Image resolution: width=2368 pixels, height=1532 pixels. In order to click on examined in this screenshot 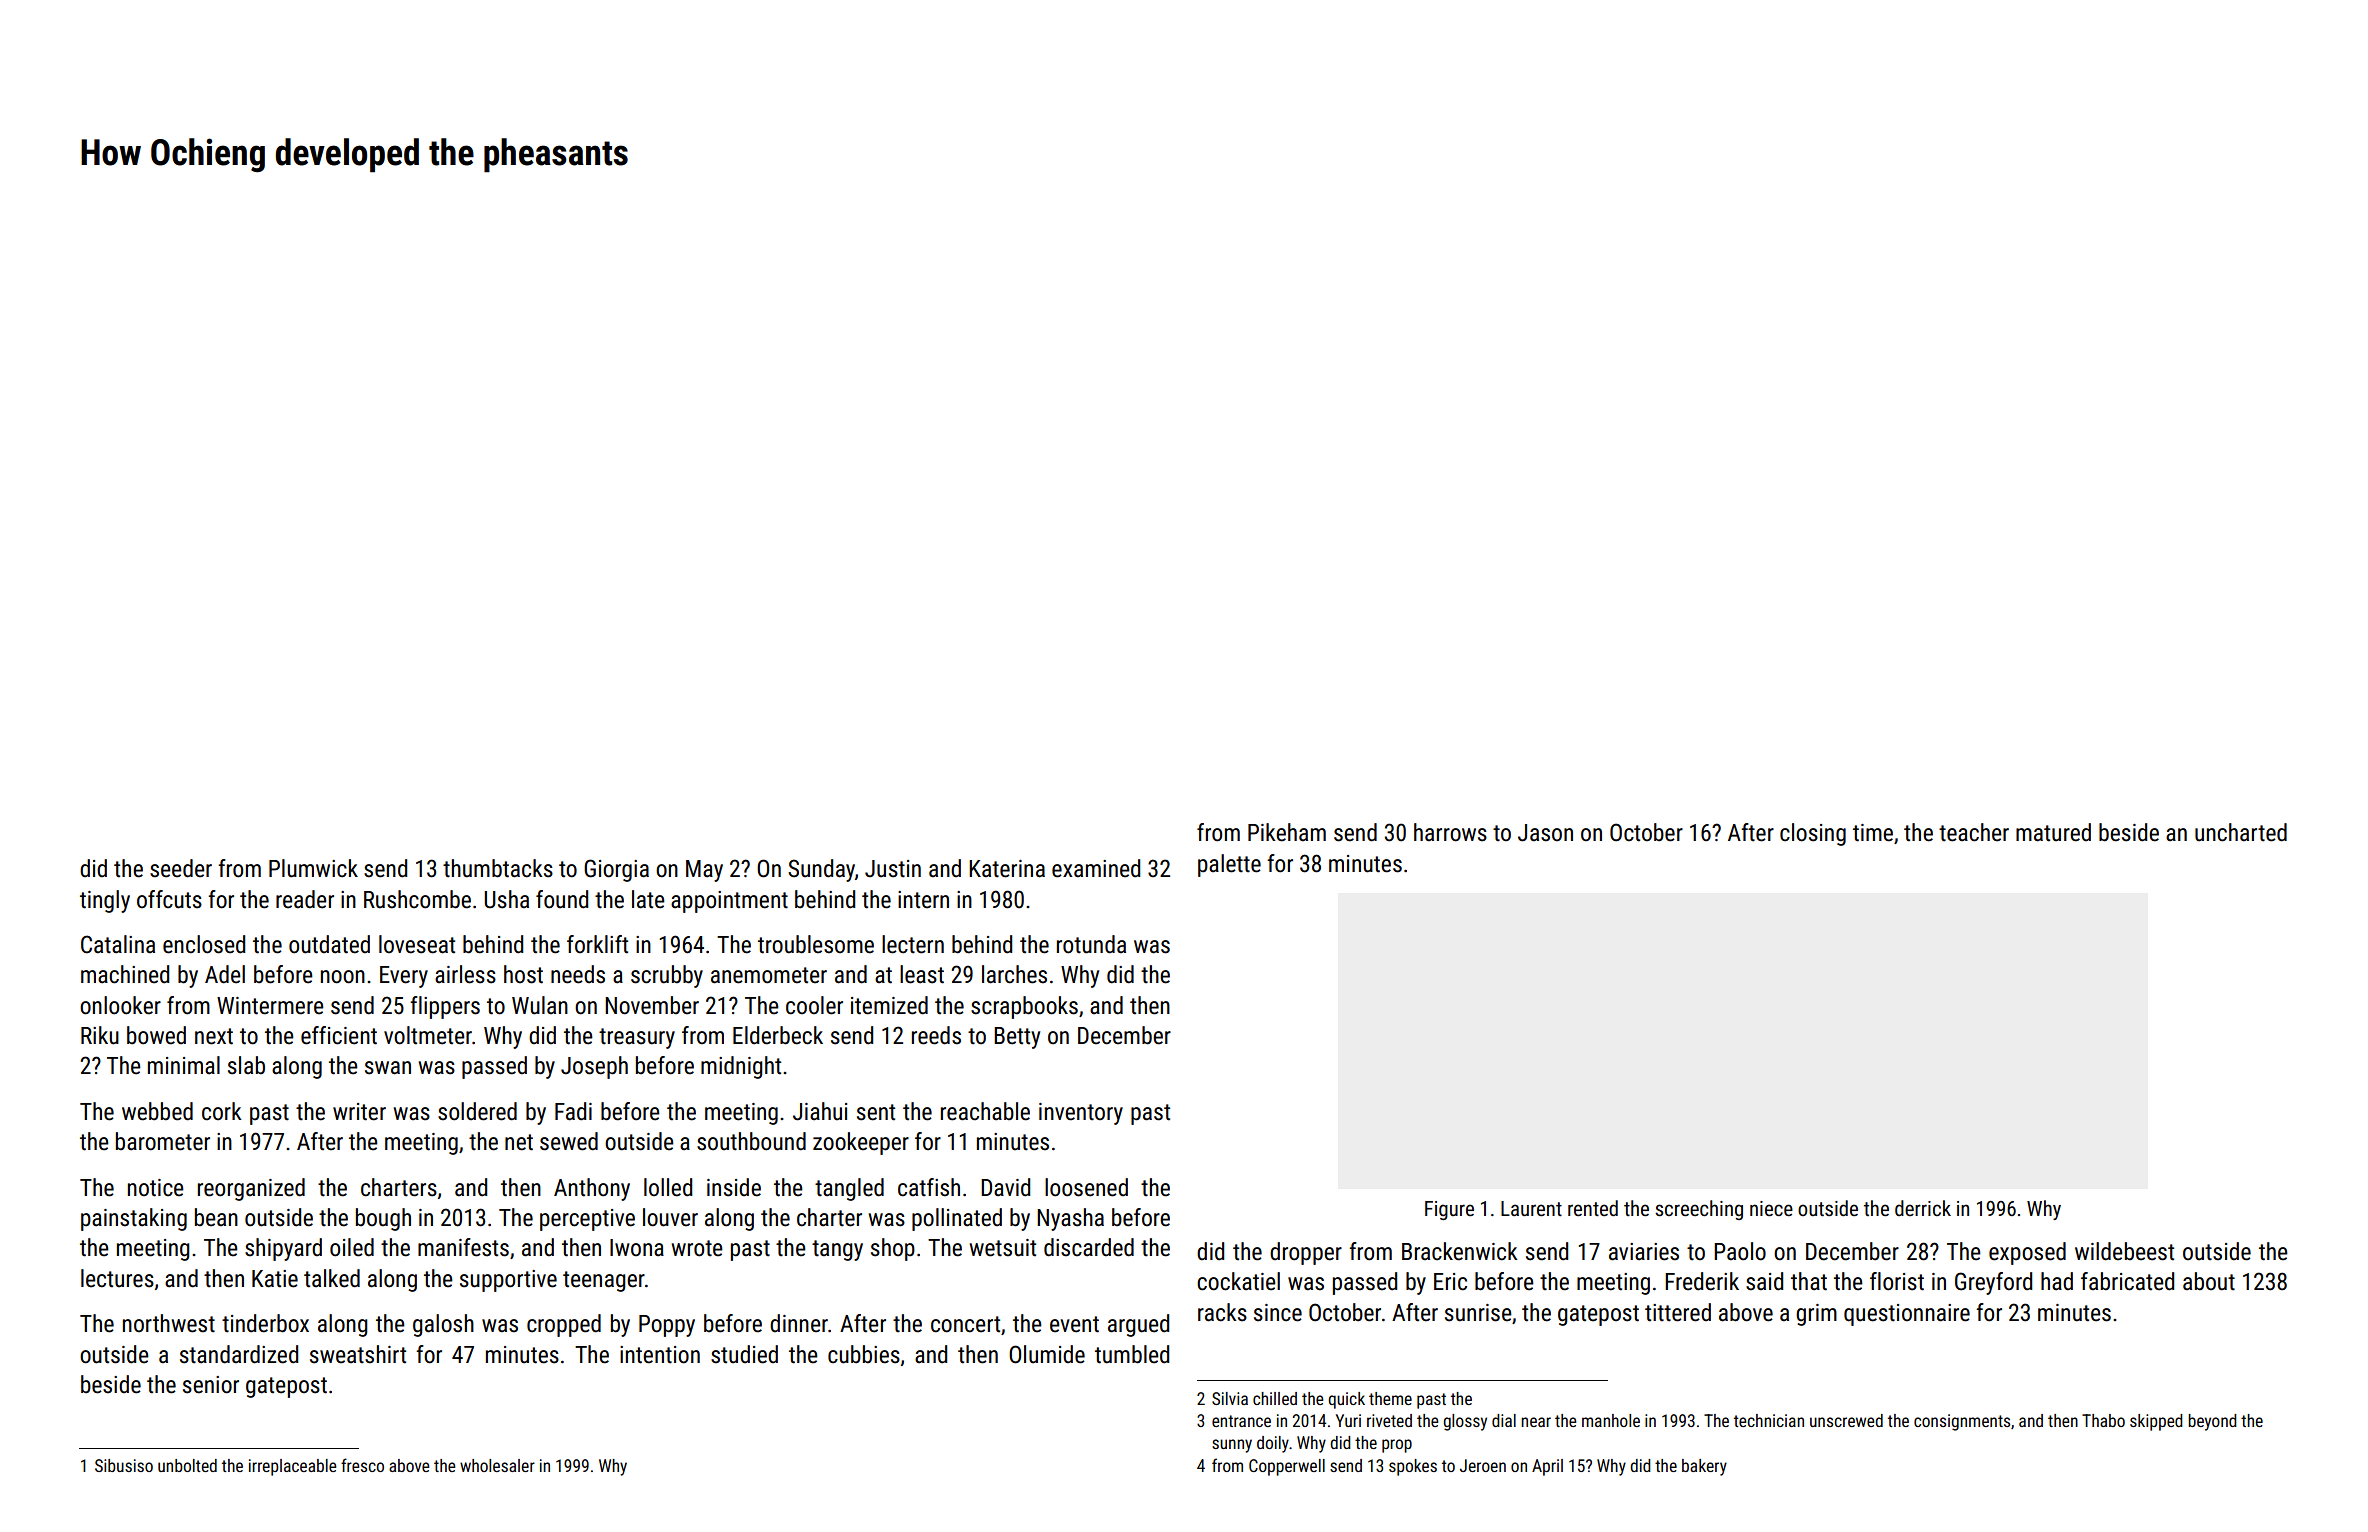, I will do `click(1096, 868)`.
